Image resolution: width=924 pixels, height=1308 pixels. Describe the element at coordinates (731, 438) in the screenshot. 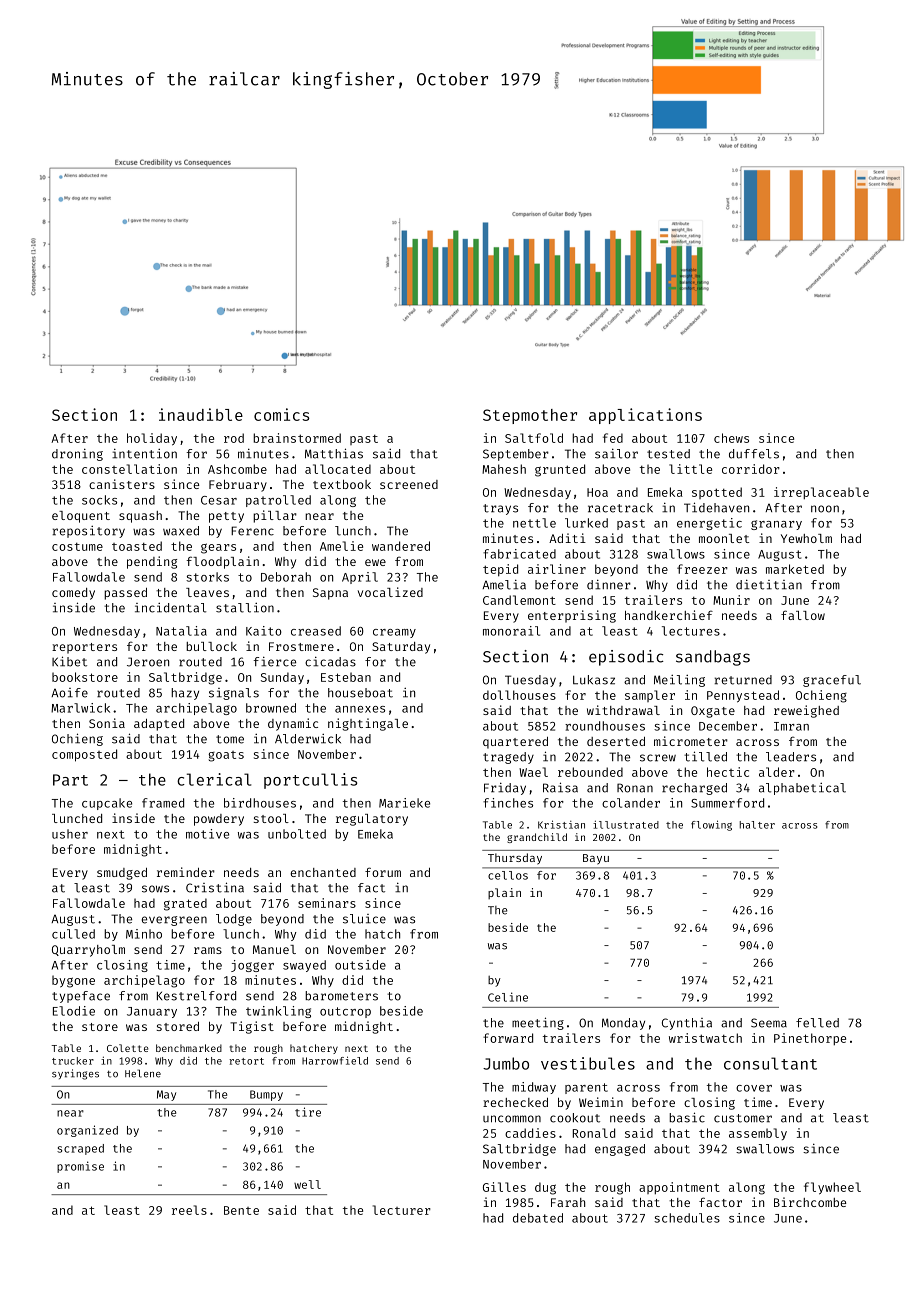

I see `chews` at that location.
